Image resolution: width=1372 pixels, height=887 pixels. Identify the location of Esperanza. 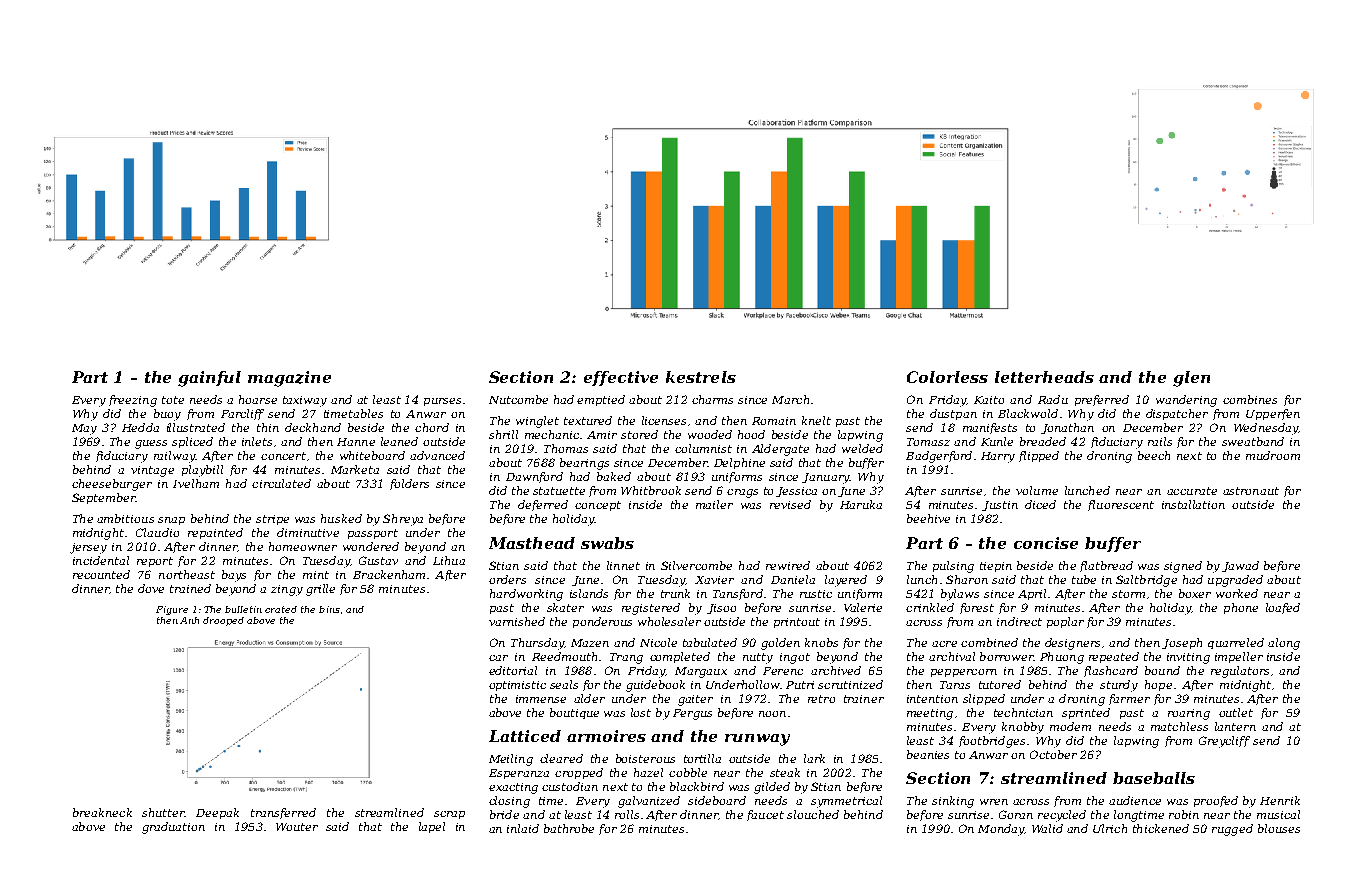
(519, 774).
